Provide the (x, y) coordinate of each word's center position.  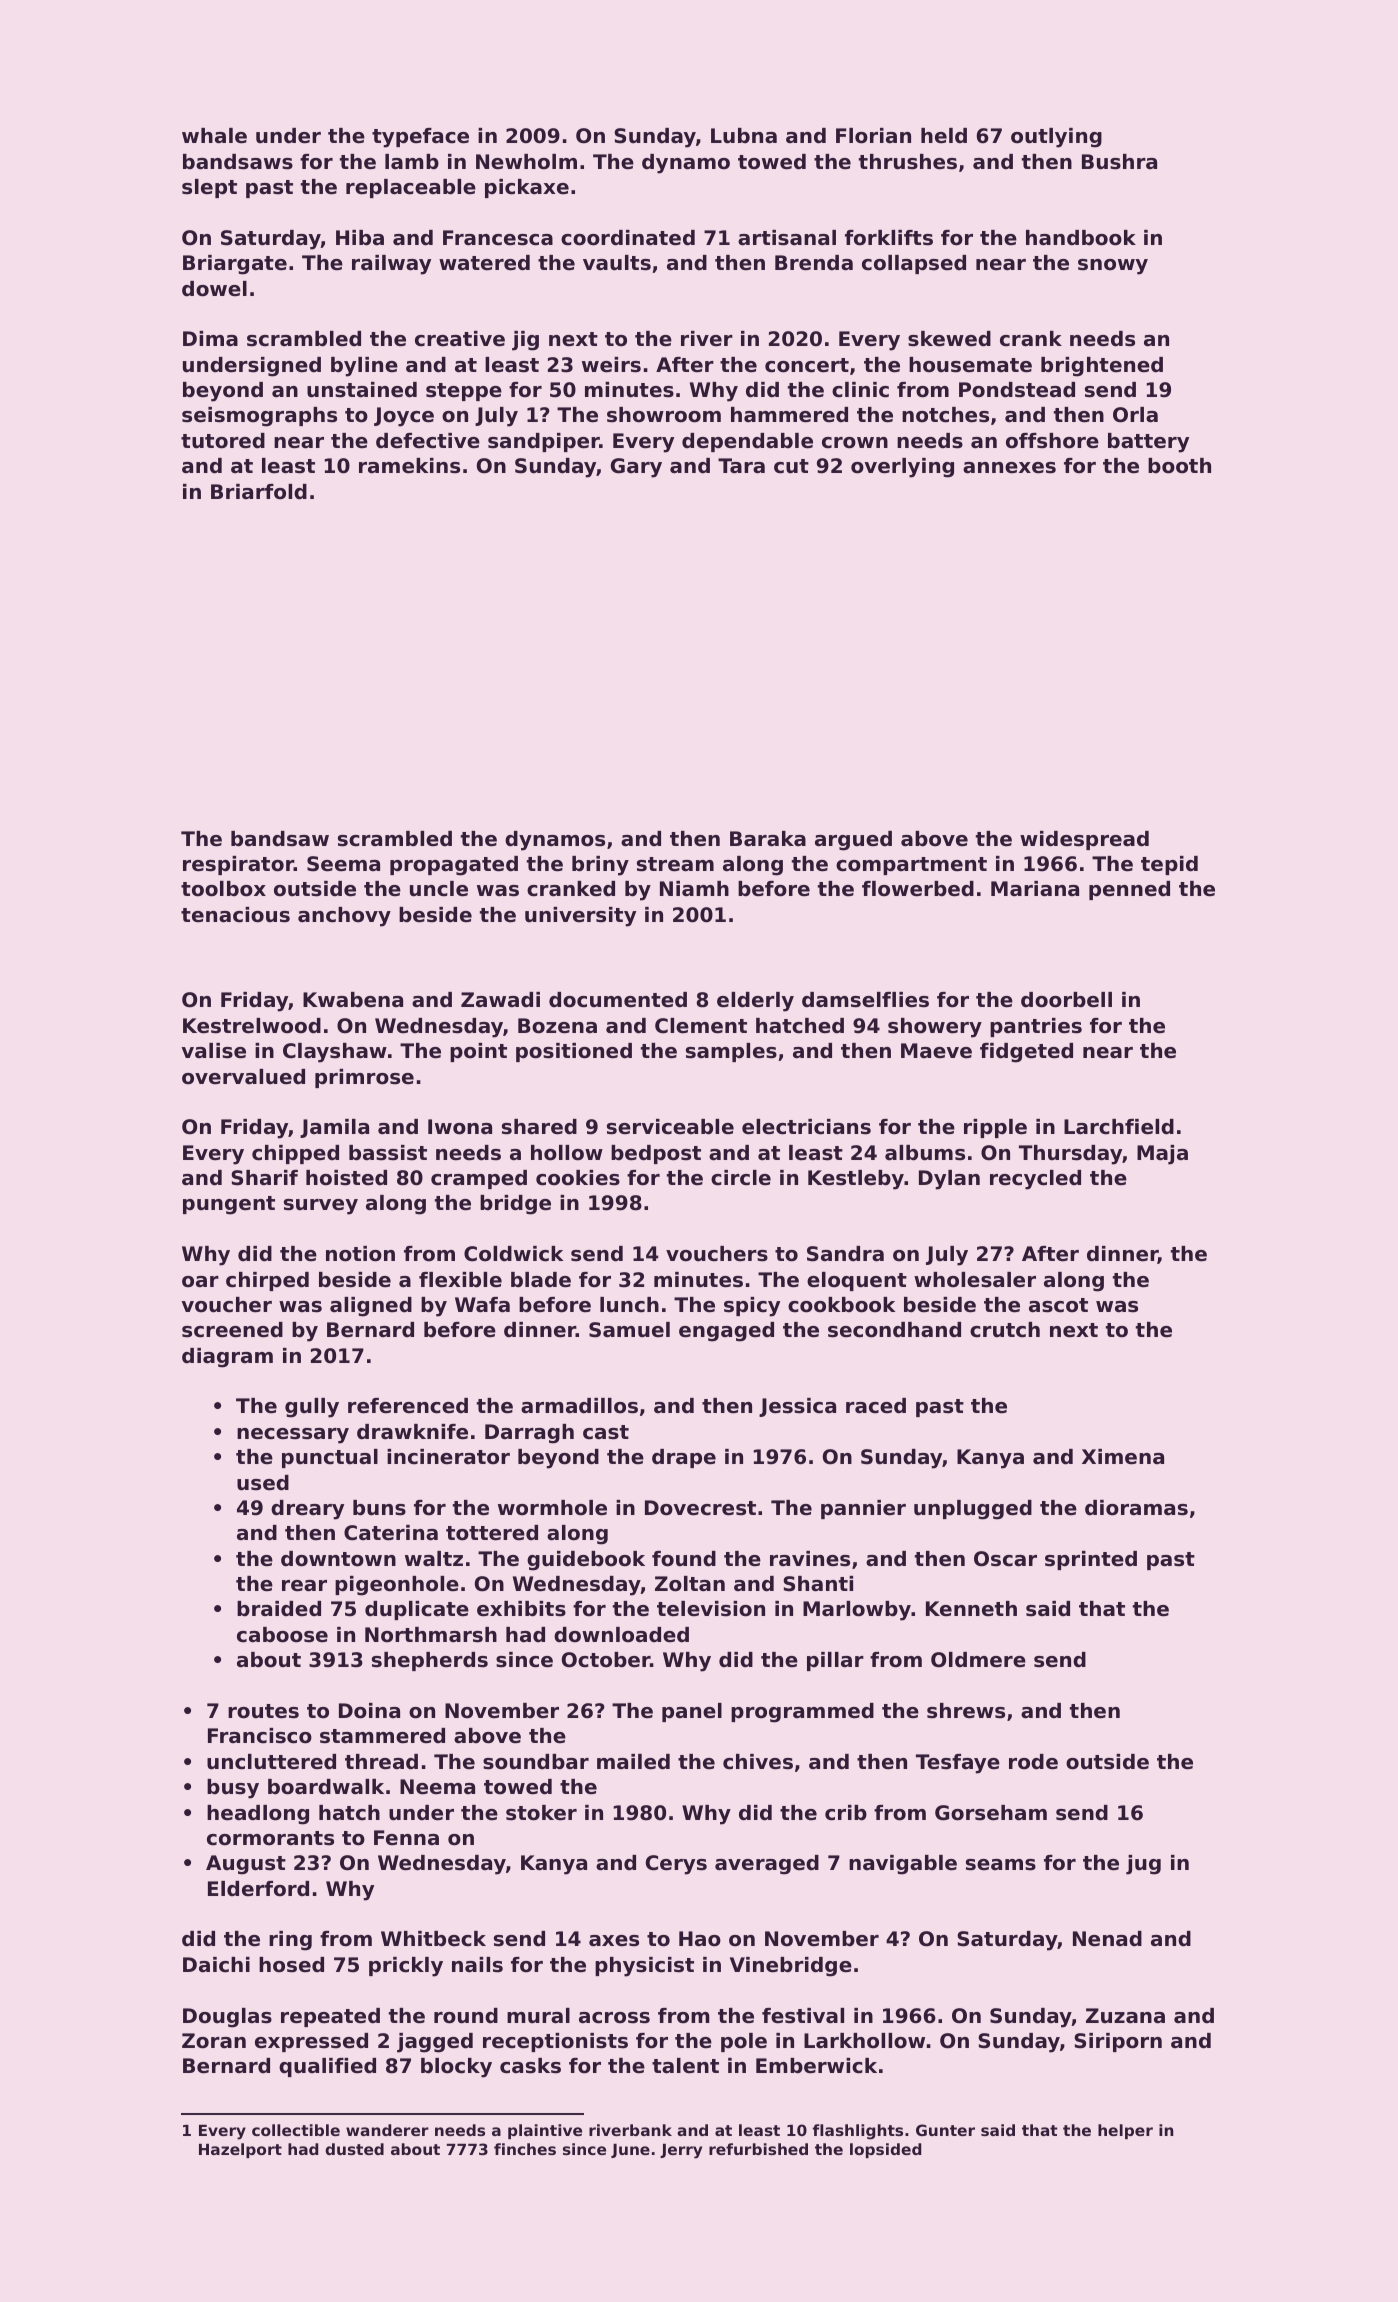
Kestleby (856, 1180)
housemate (970, 365)
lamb (412, 162)
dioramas (1136, 1508)
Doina (369, 1711)
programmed (802, 1713)
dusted (354, 2149)
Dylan (949, 1180)
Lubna (744, 136)
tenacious (235, 915)
